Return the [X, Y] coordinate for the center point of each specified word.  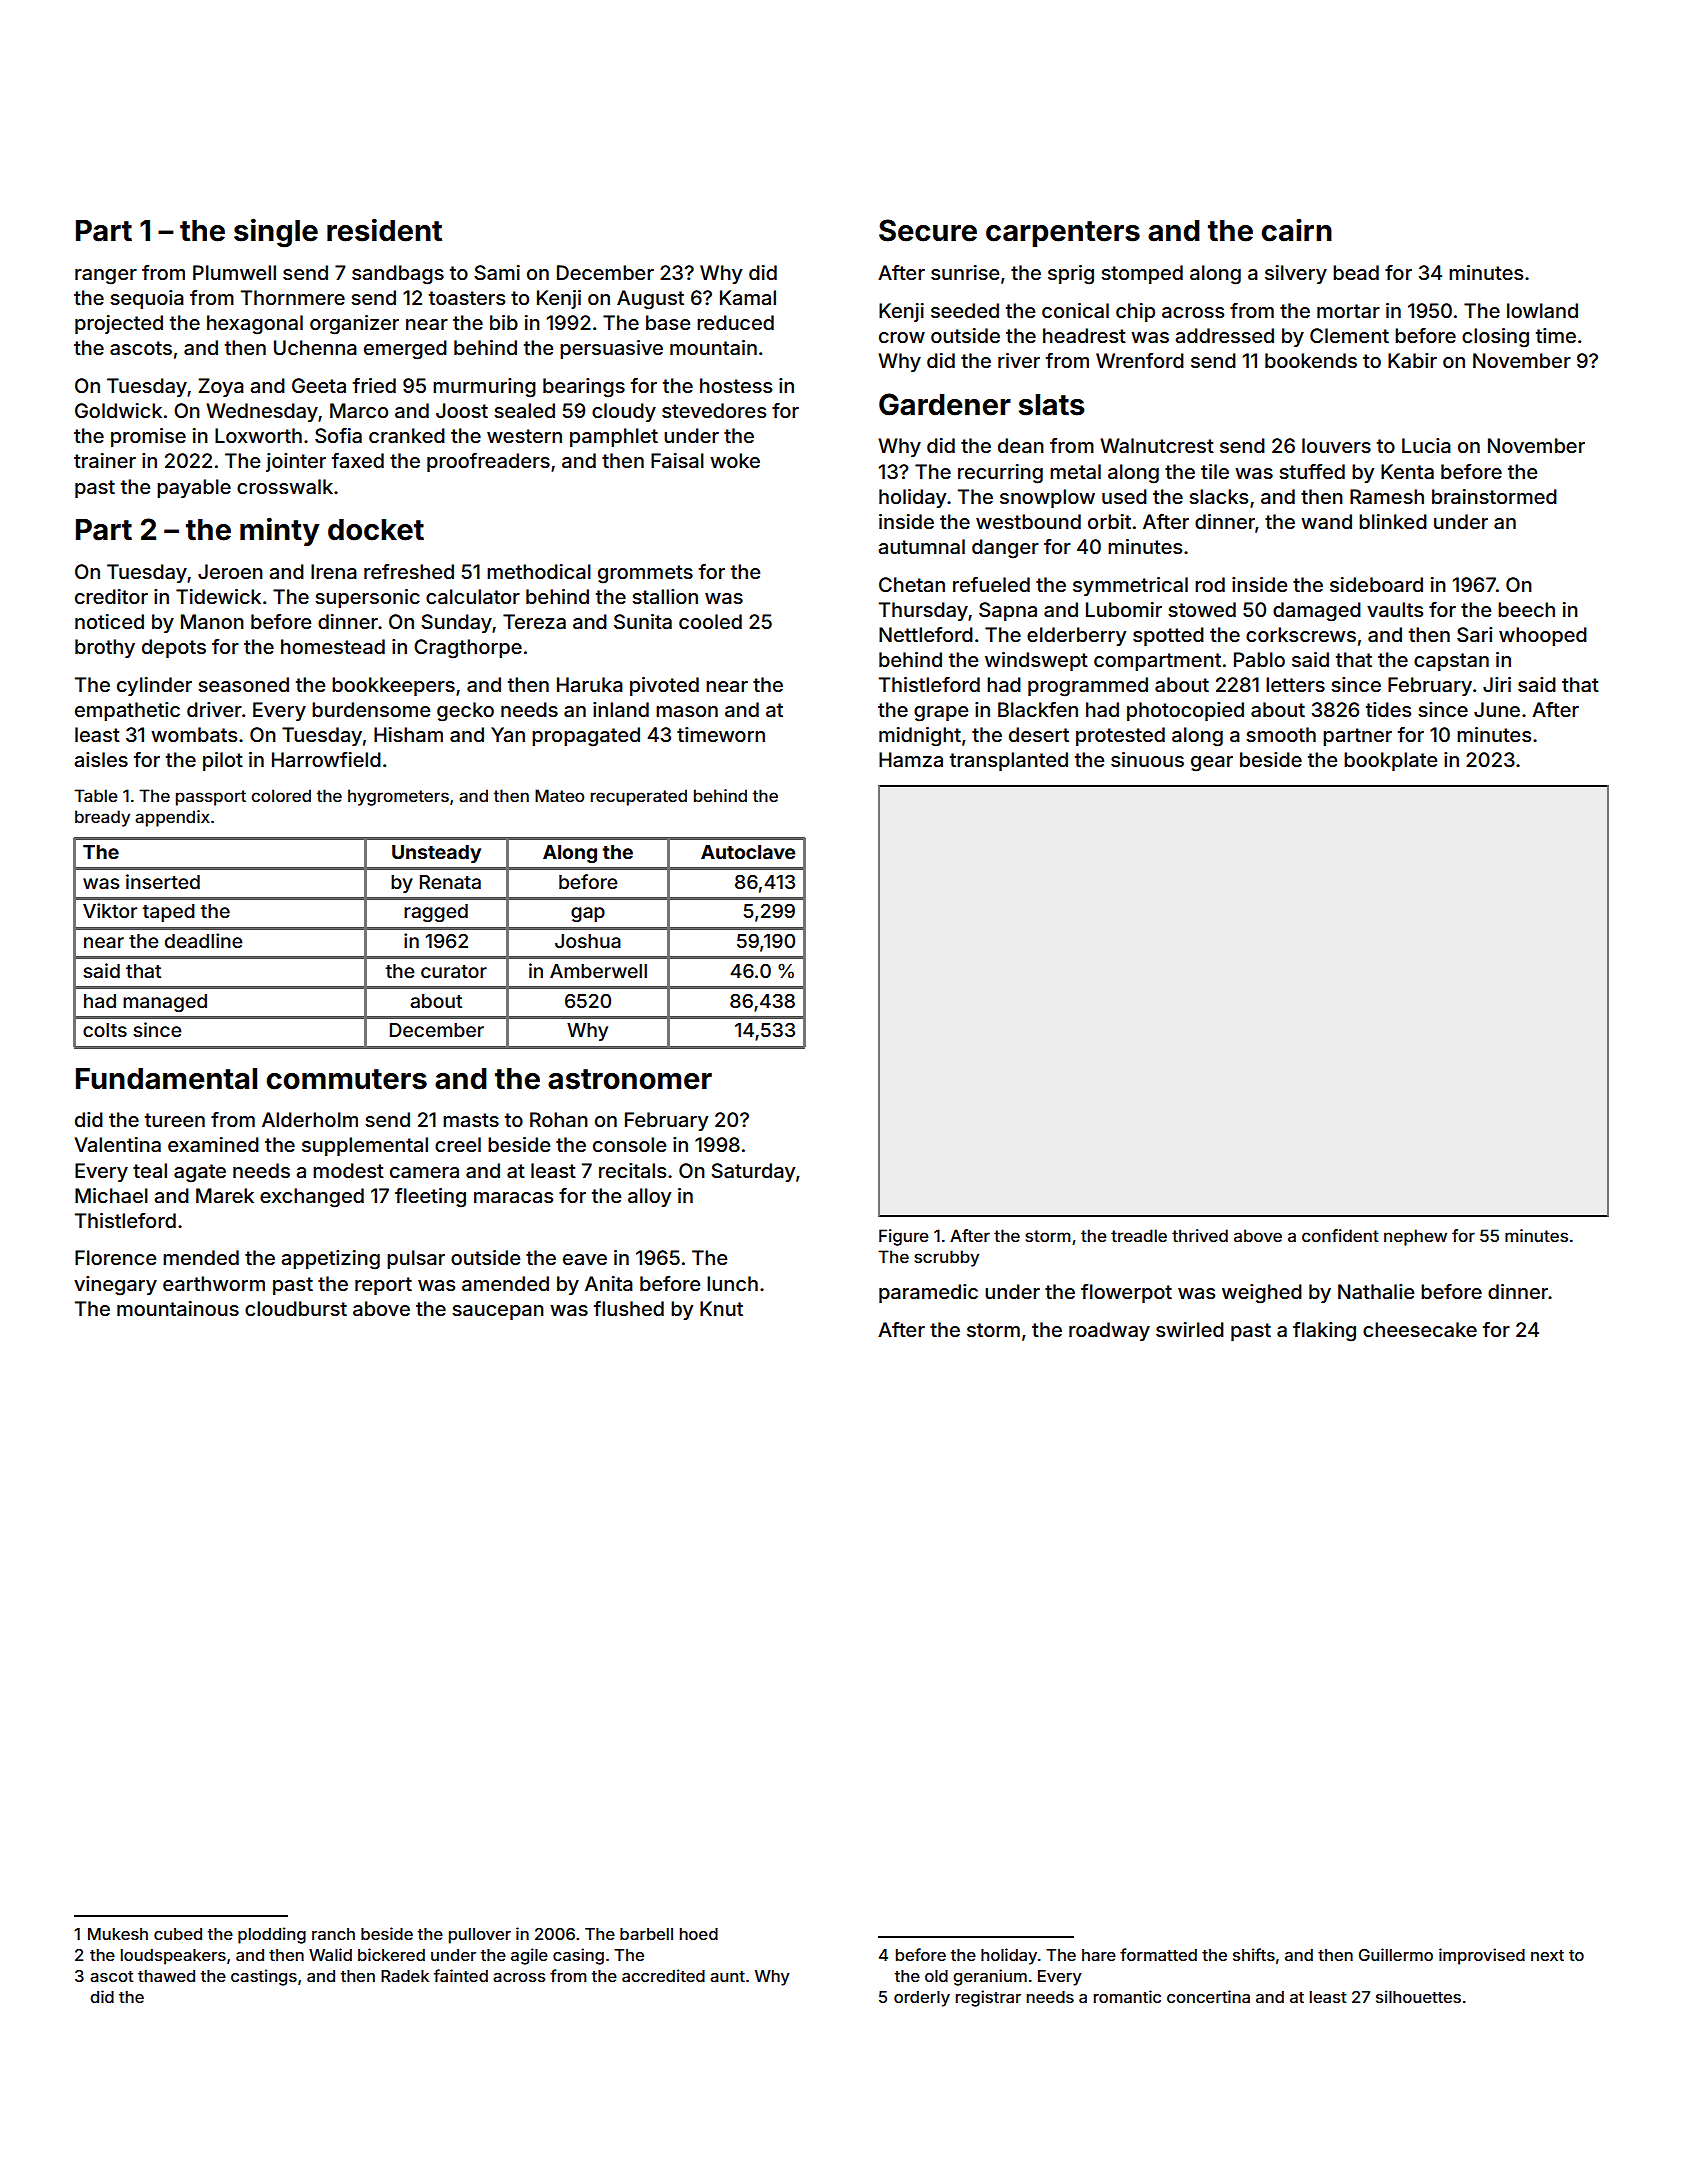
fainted [460, 1975]
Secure [928, 230]
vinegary [115, 1286]
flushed [629, 1308]
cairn [1297, 230]
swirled [1190, 1329]
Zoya [221, 387]
